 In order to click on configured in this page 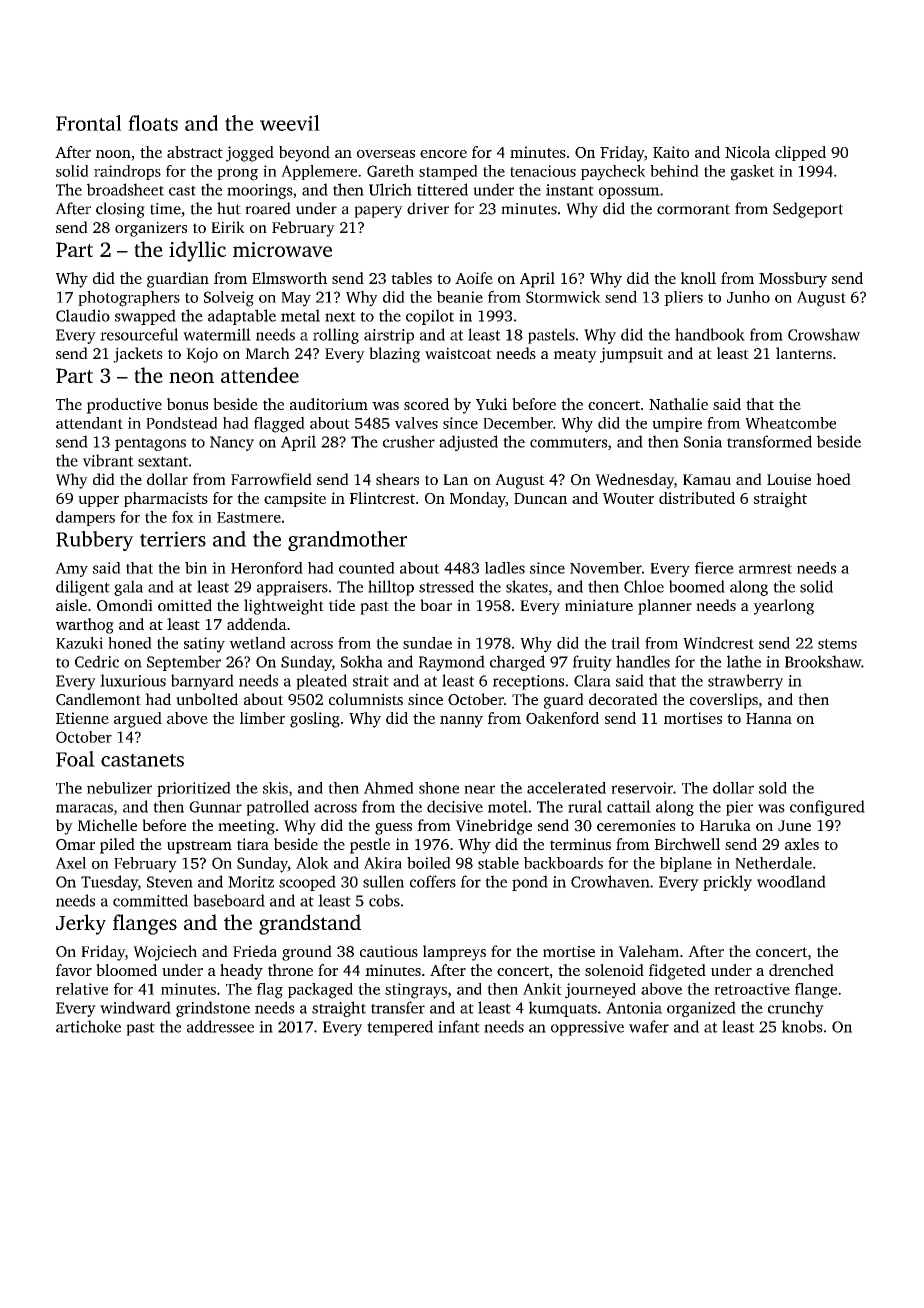, I will do `click(827, 808)`.
